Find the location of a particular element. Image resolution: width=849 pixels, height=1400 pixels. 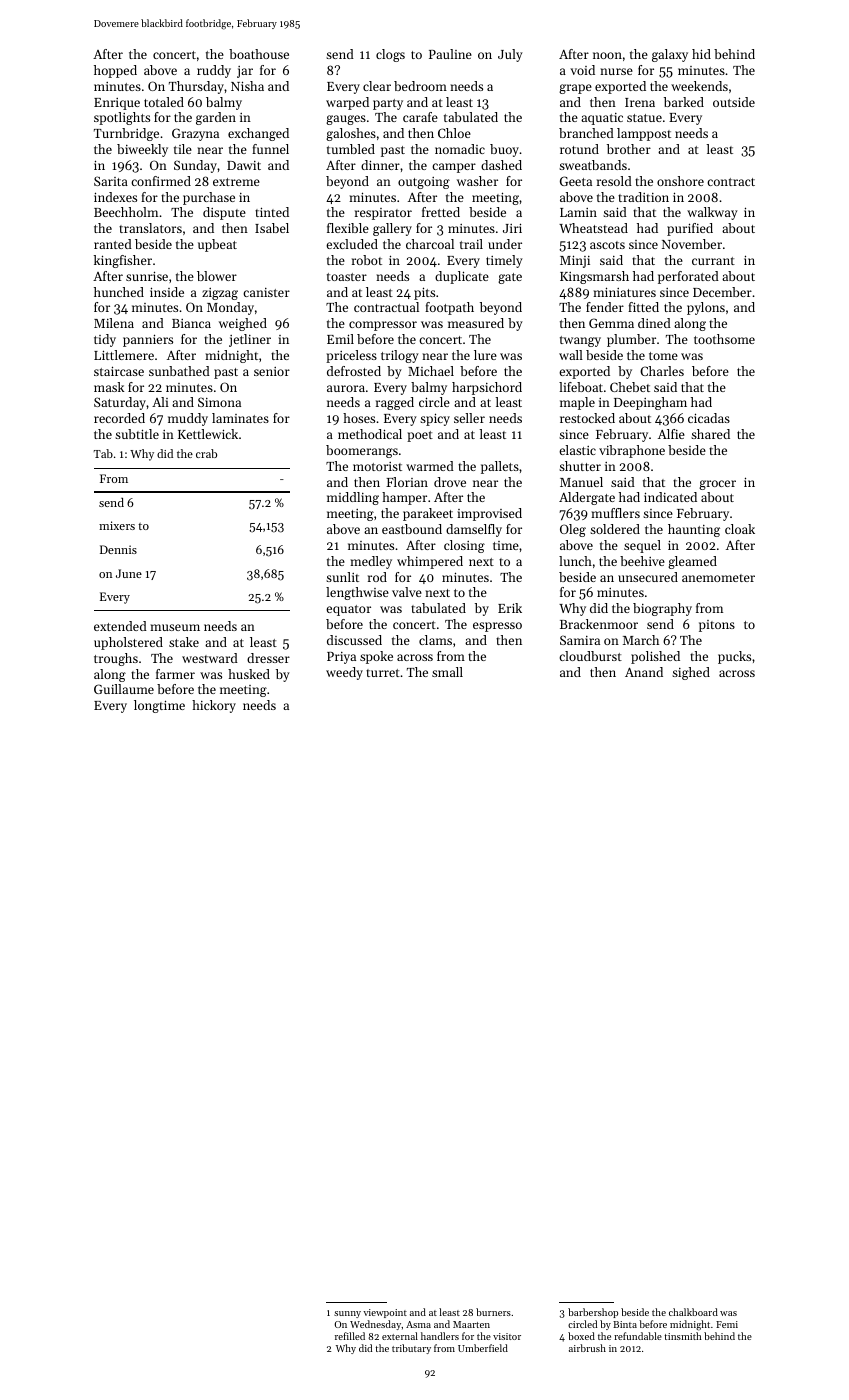

chalkboard is located at coordinates (693, 1312).
